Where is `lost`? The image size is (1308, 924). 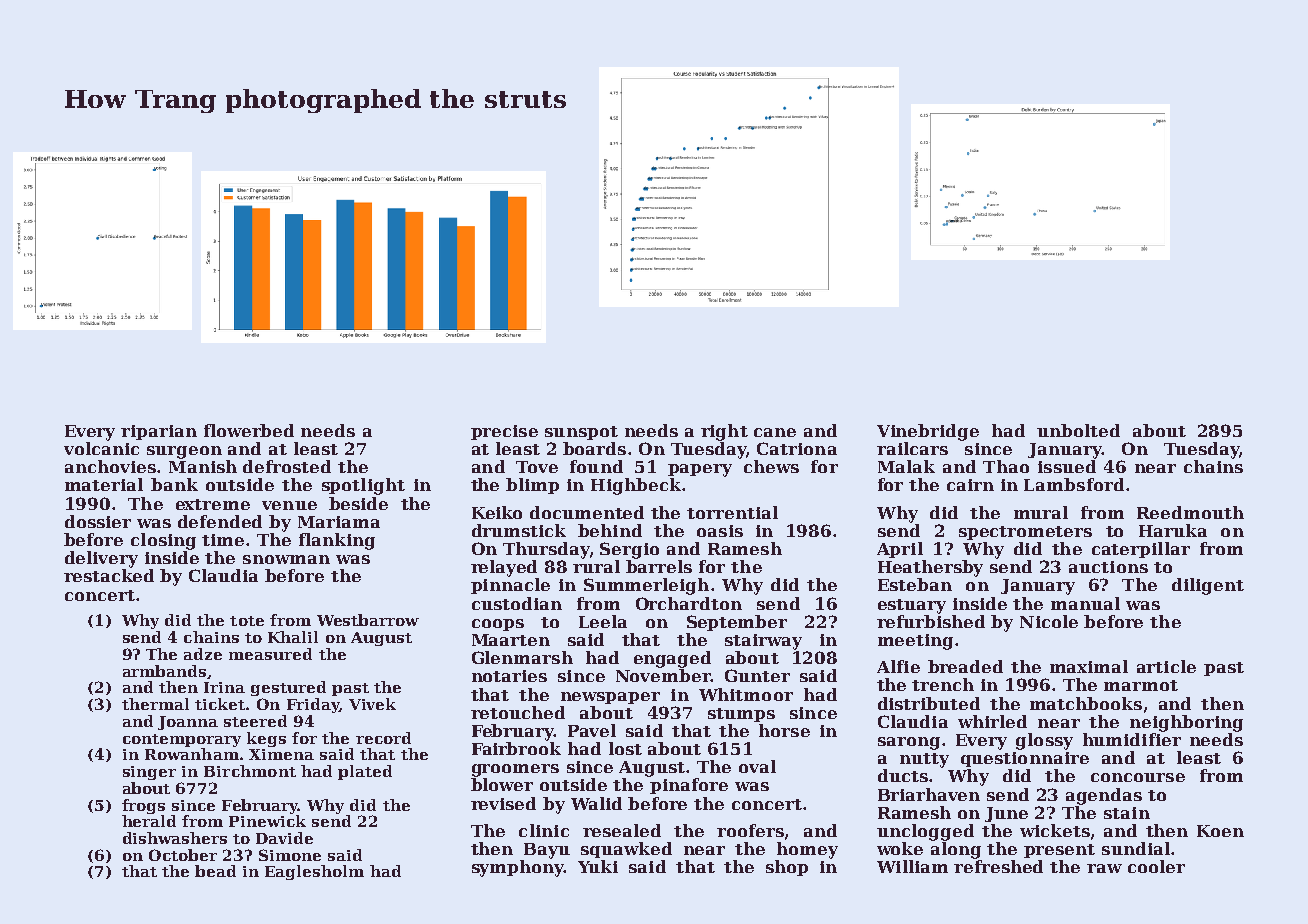 lost is located at coordinates (625, 748).
